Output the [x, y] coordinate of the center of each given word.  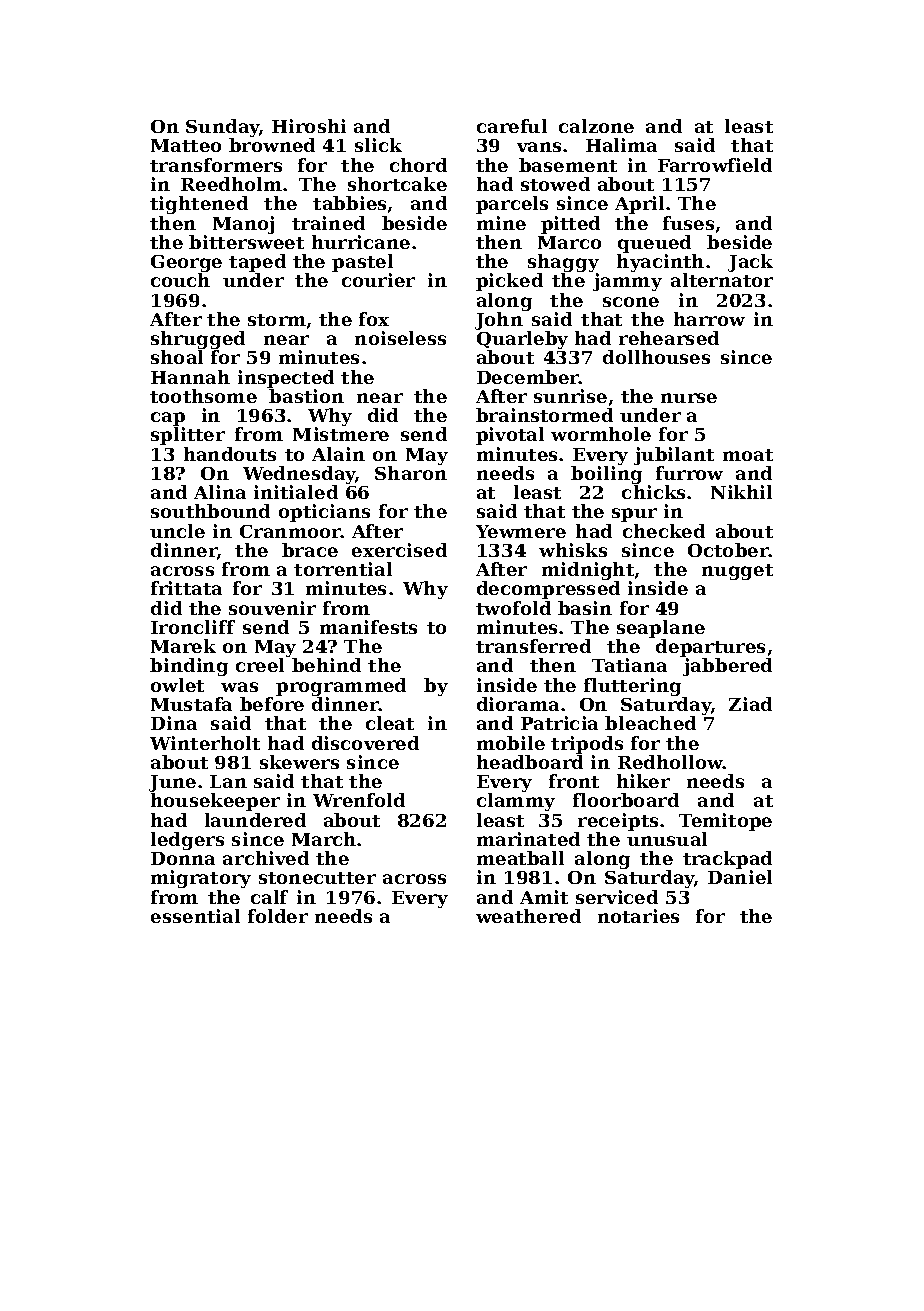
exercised [399, 550]
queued [654, 244]
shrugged [198, 340]
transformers [216, 165]
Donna [183, 858]
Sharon [411, 473]
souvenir [272, 608]
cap [168, 419]
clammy [516, 802]
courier [378, 280]
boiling [606, 475]
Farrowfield [715, 165]
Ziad [750, 704]
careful [512, 126]
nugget [737, 572]
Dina [174, 723]
